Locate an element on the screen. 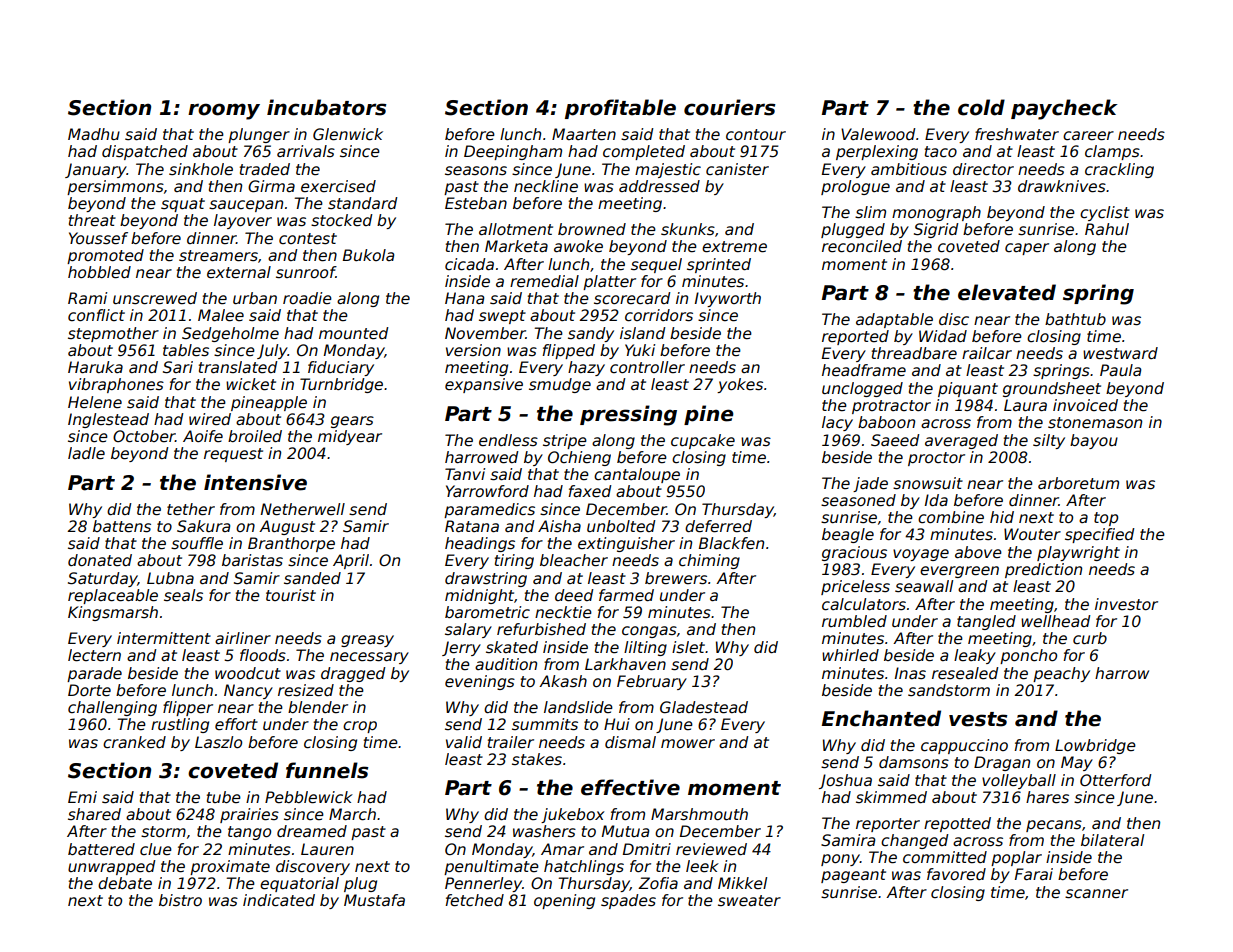  elevated is located at coordinates (1007, 292).
